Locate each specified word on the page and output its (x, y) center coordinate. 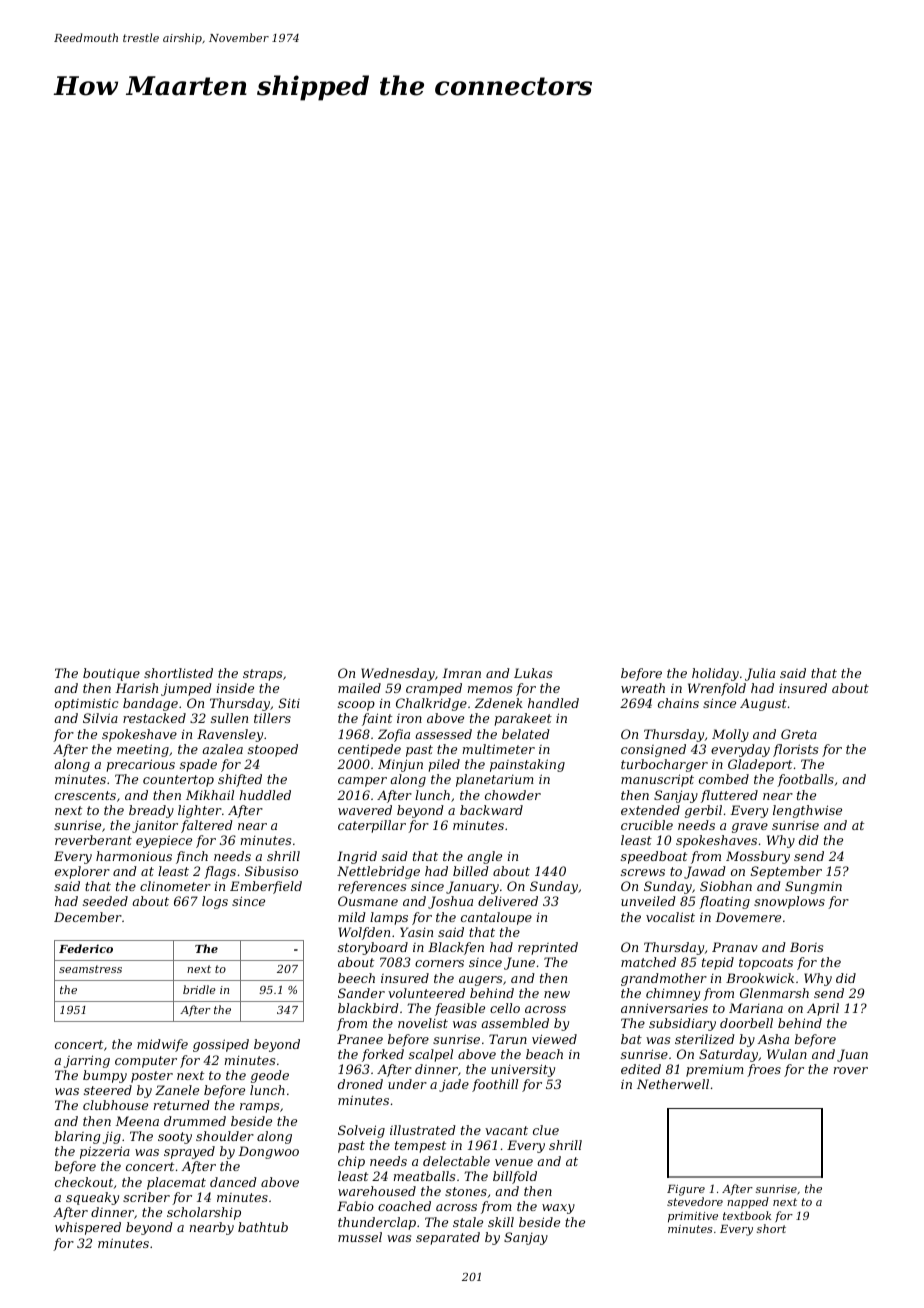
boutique (111, 674)
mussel (360, 1237)
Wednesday (398, 674)
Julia (760, 674)
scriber (146, 1197)
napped (748, 1203)
